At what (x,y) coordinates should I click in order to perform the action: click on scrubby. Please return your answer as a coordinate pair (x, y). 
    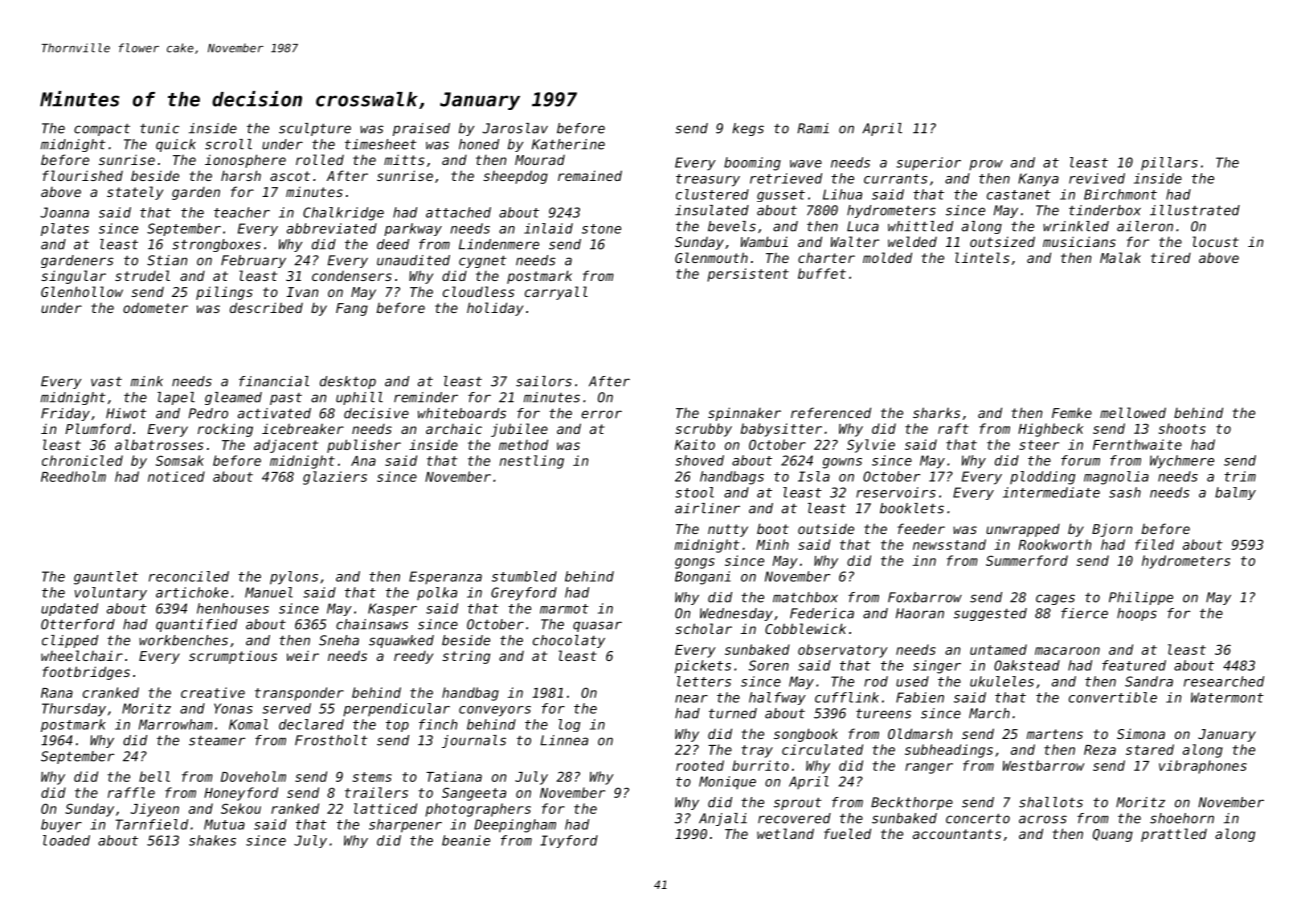
    Looking at the image, I should click on (704, 430).
